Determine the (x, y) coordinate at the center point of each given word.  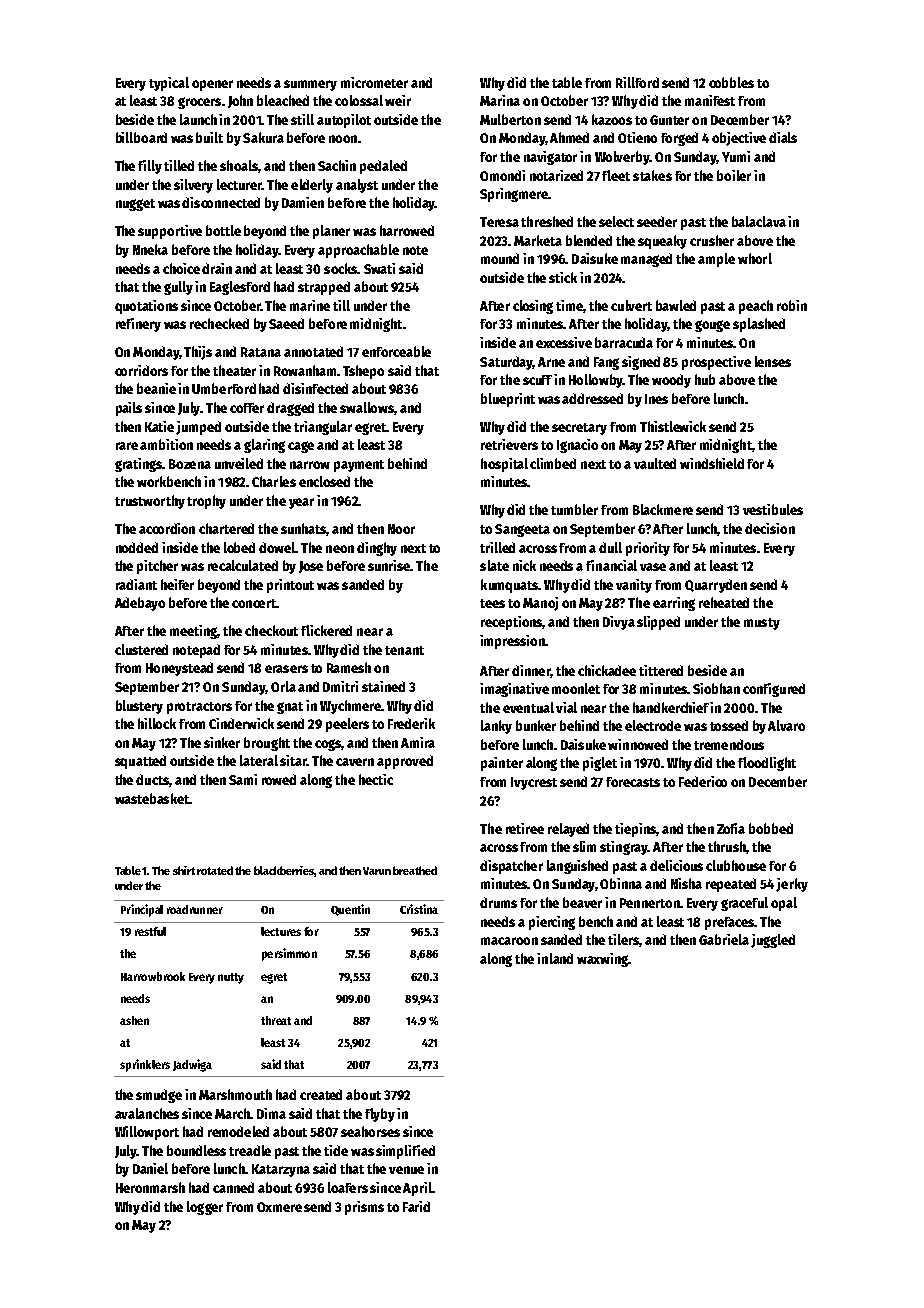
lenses (773, 361)
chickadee (607, 670)
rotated (215, 870)
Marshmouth (235, 1094)
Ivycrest (534, 783)
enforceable (396, 351)
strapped (324, 288)
